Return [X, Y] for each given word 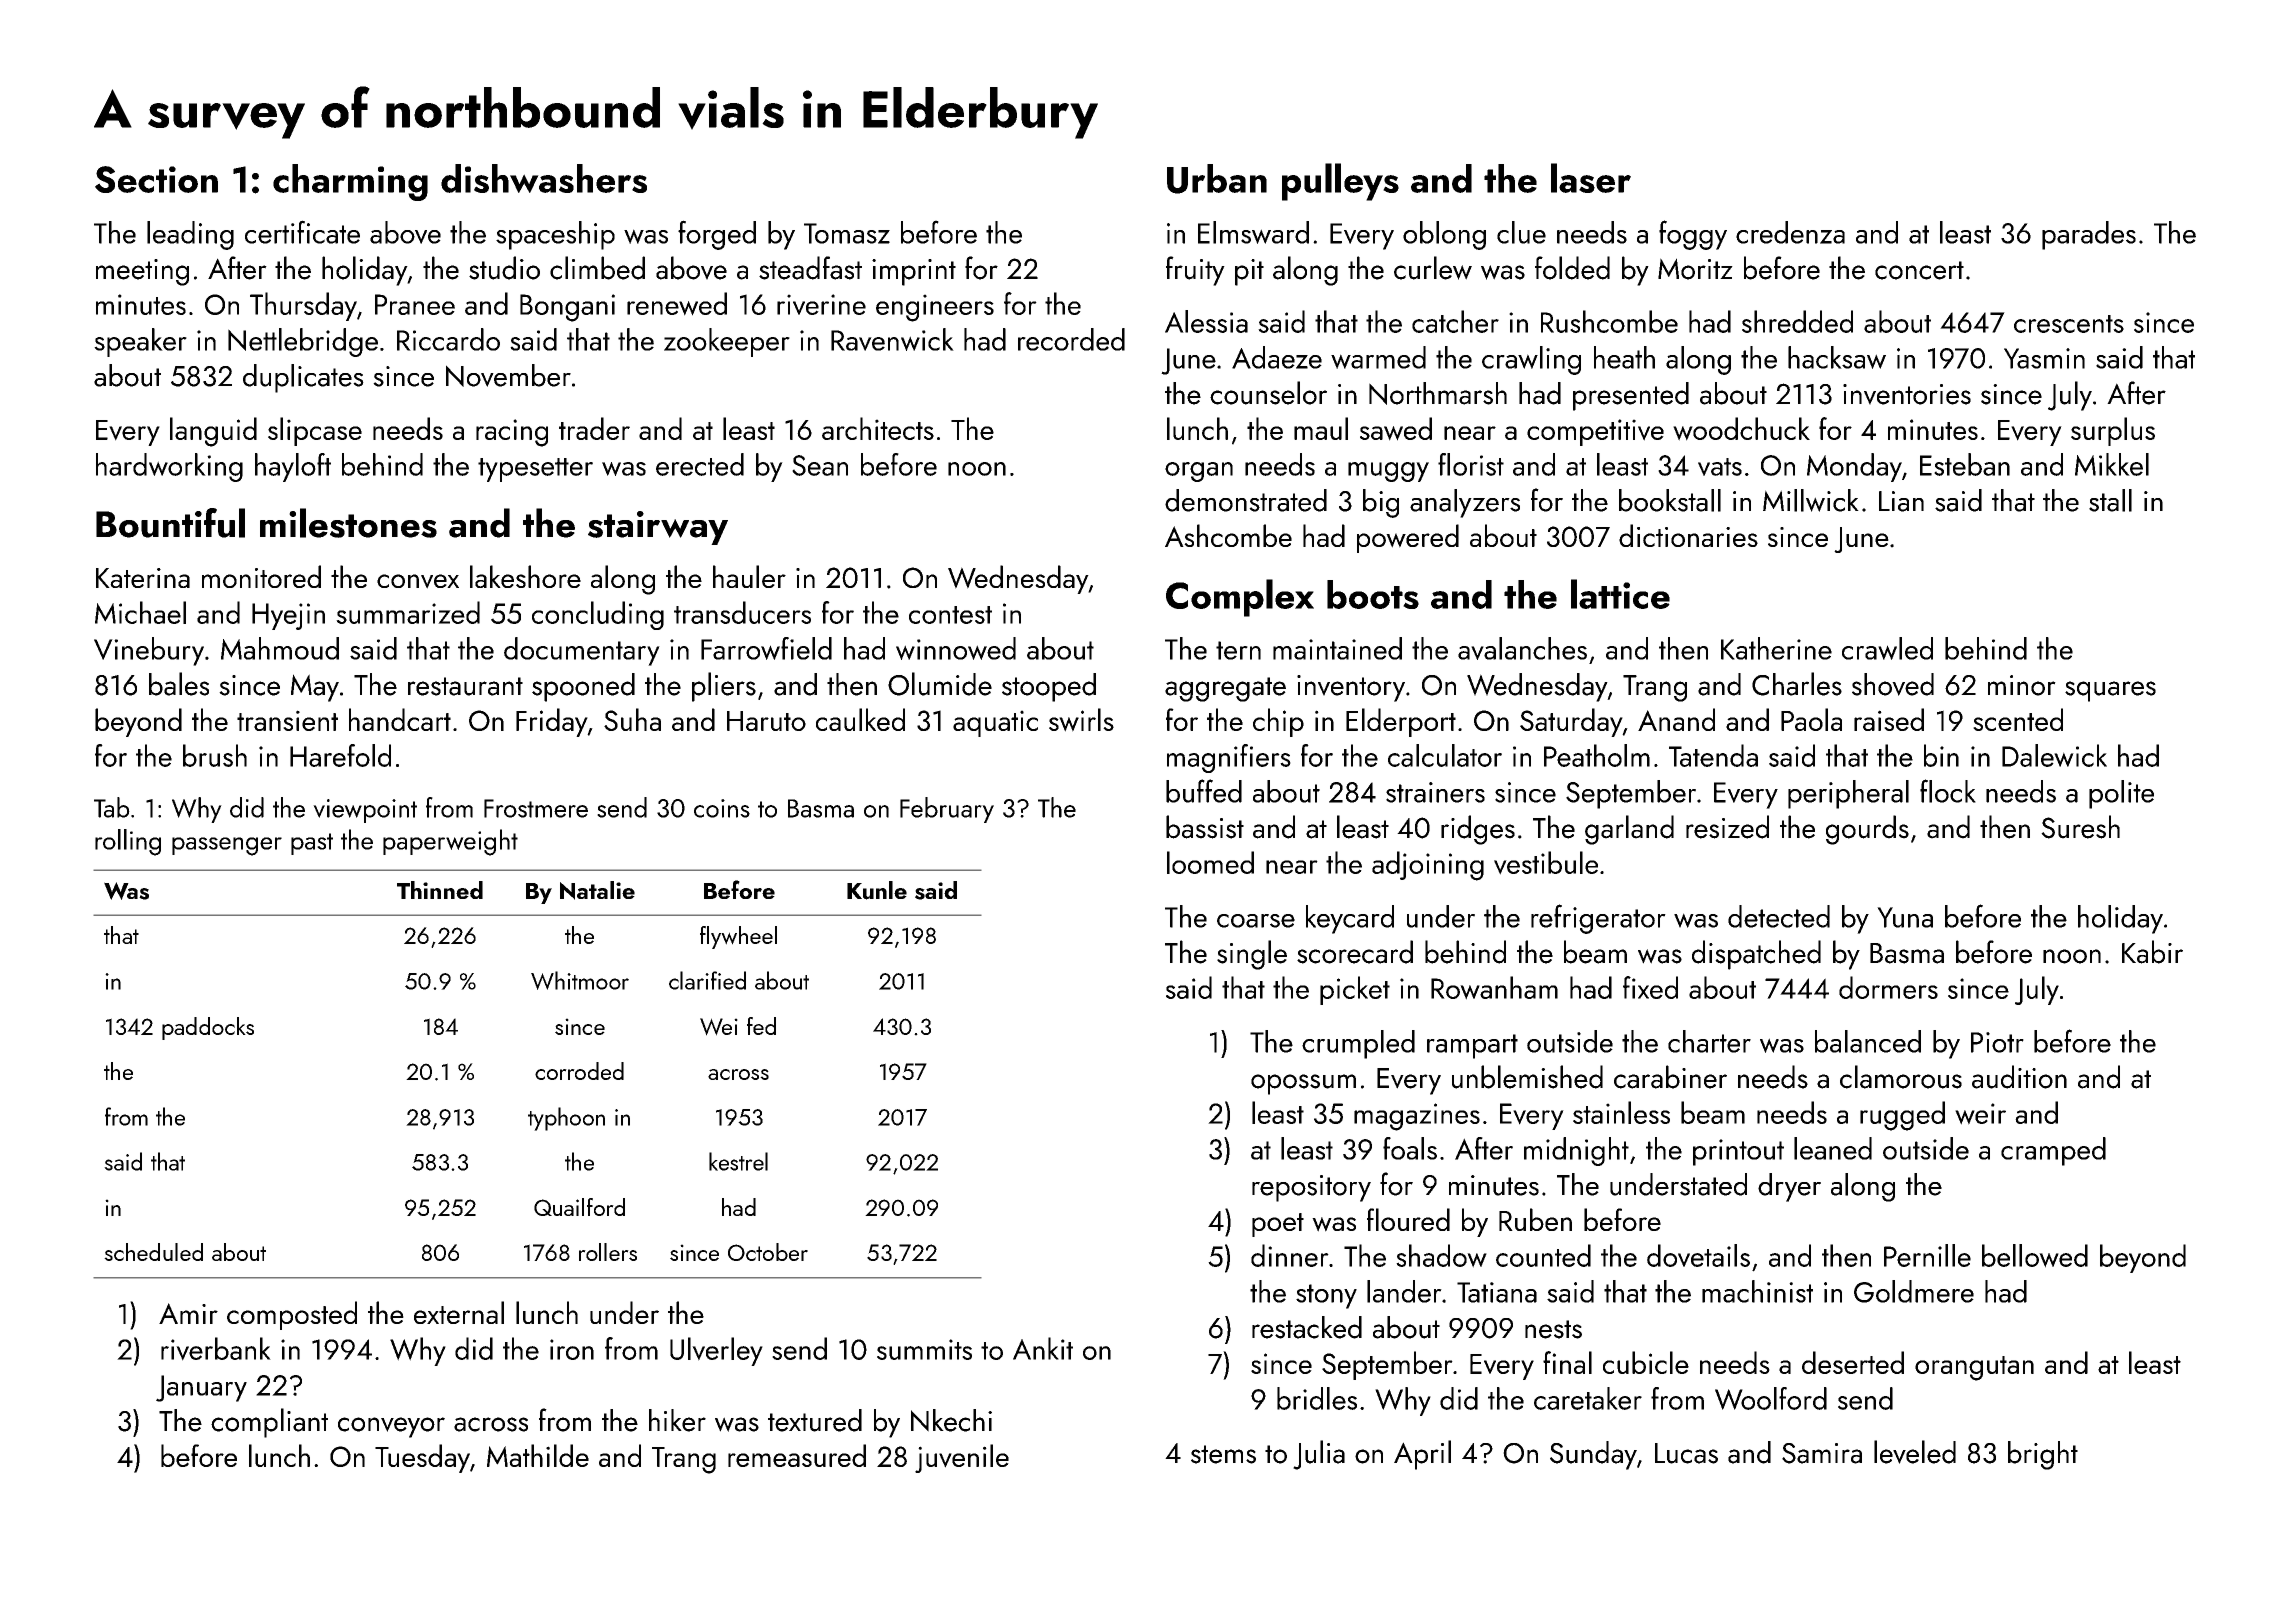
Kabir [2152, 952]
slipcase [315, 431]
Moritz [1695, 269]
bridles [1317, 1398]
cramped [2053, 1151]
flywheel [738, 937]
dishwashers [544, 178]
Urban [1217, 179]
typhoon [566, 1119]
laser [1591, 178]
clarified [707, 980]
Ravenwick [892, 339]
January [201, 1388]
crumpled [1358, 1044]
